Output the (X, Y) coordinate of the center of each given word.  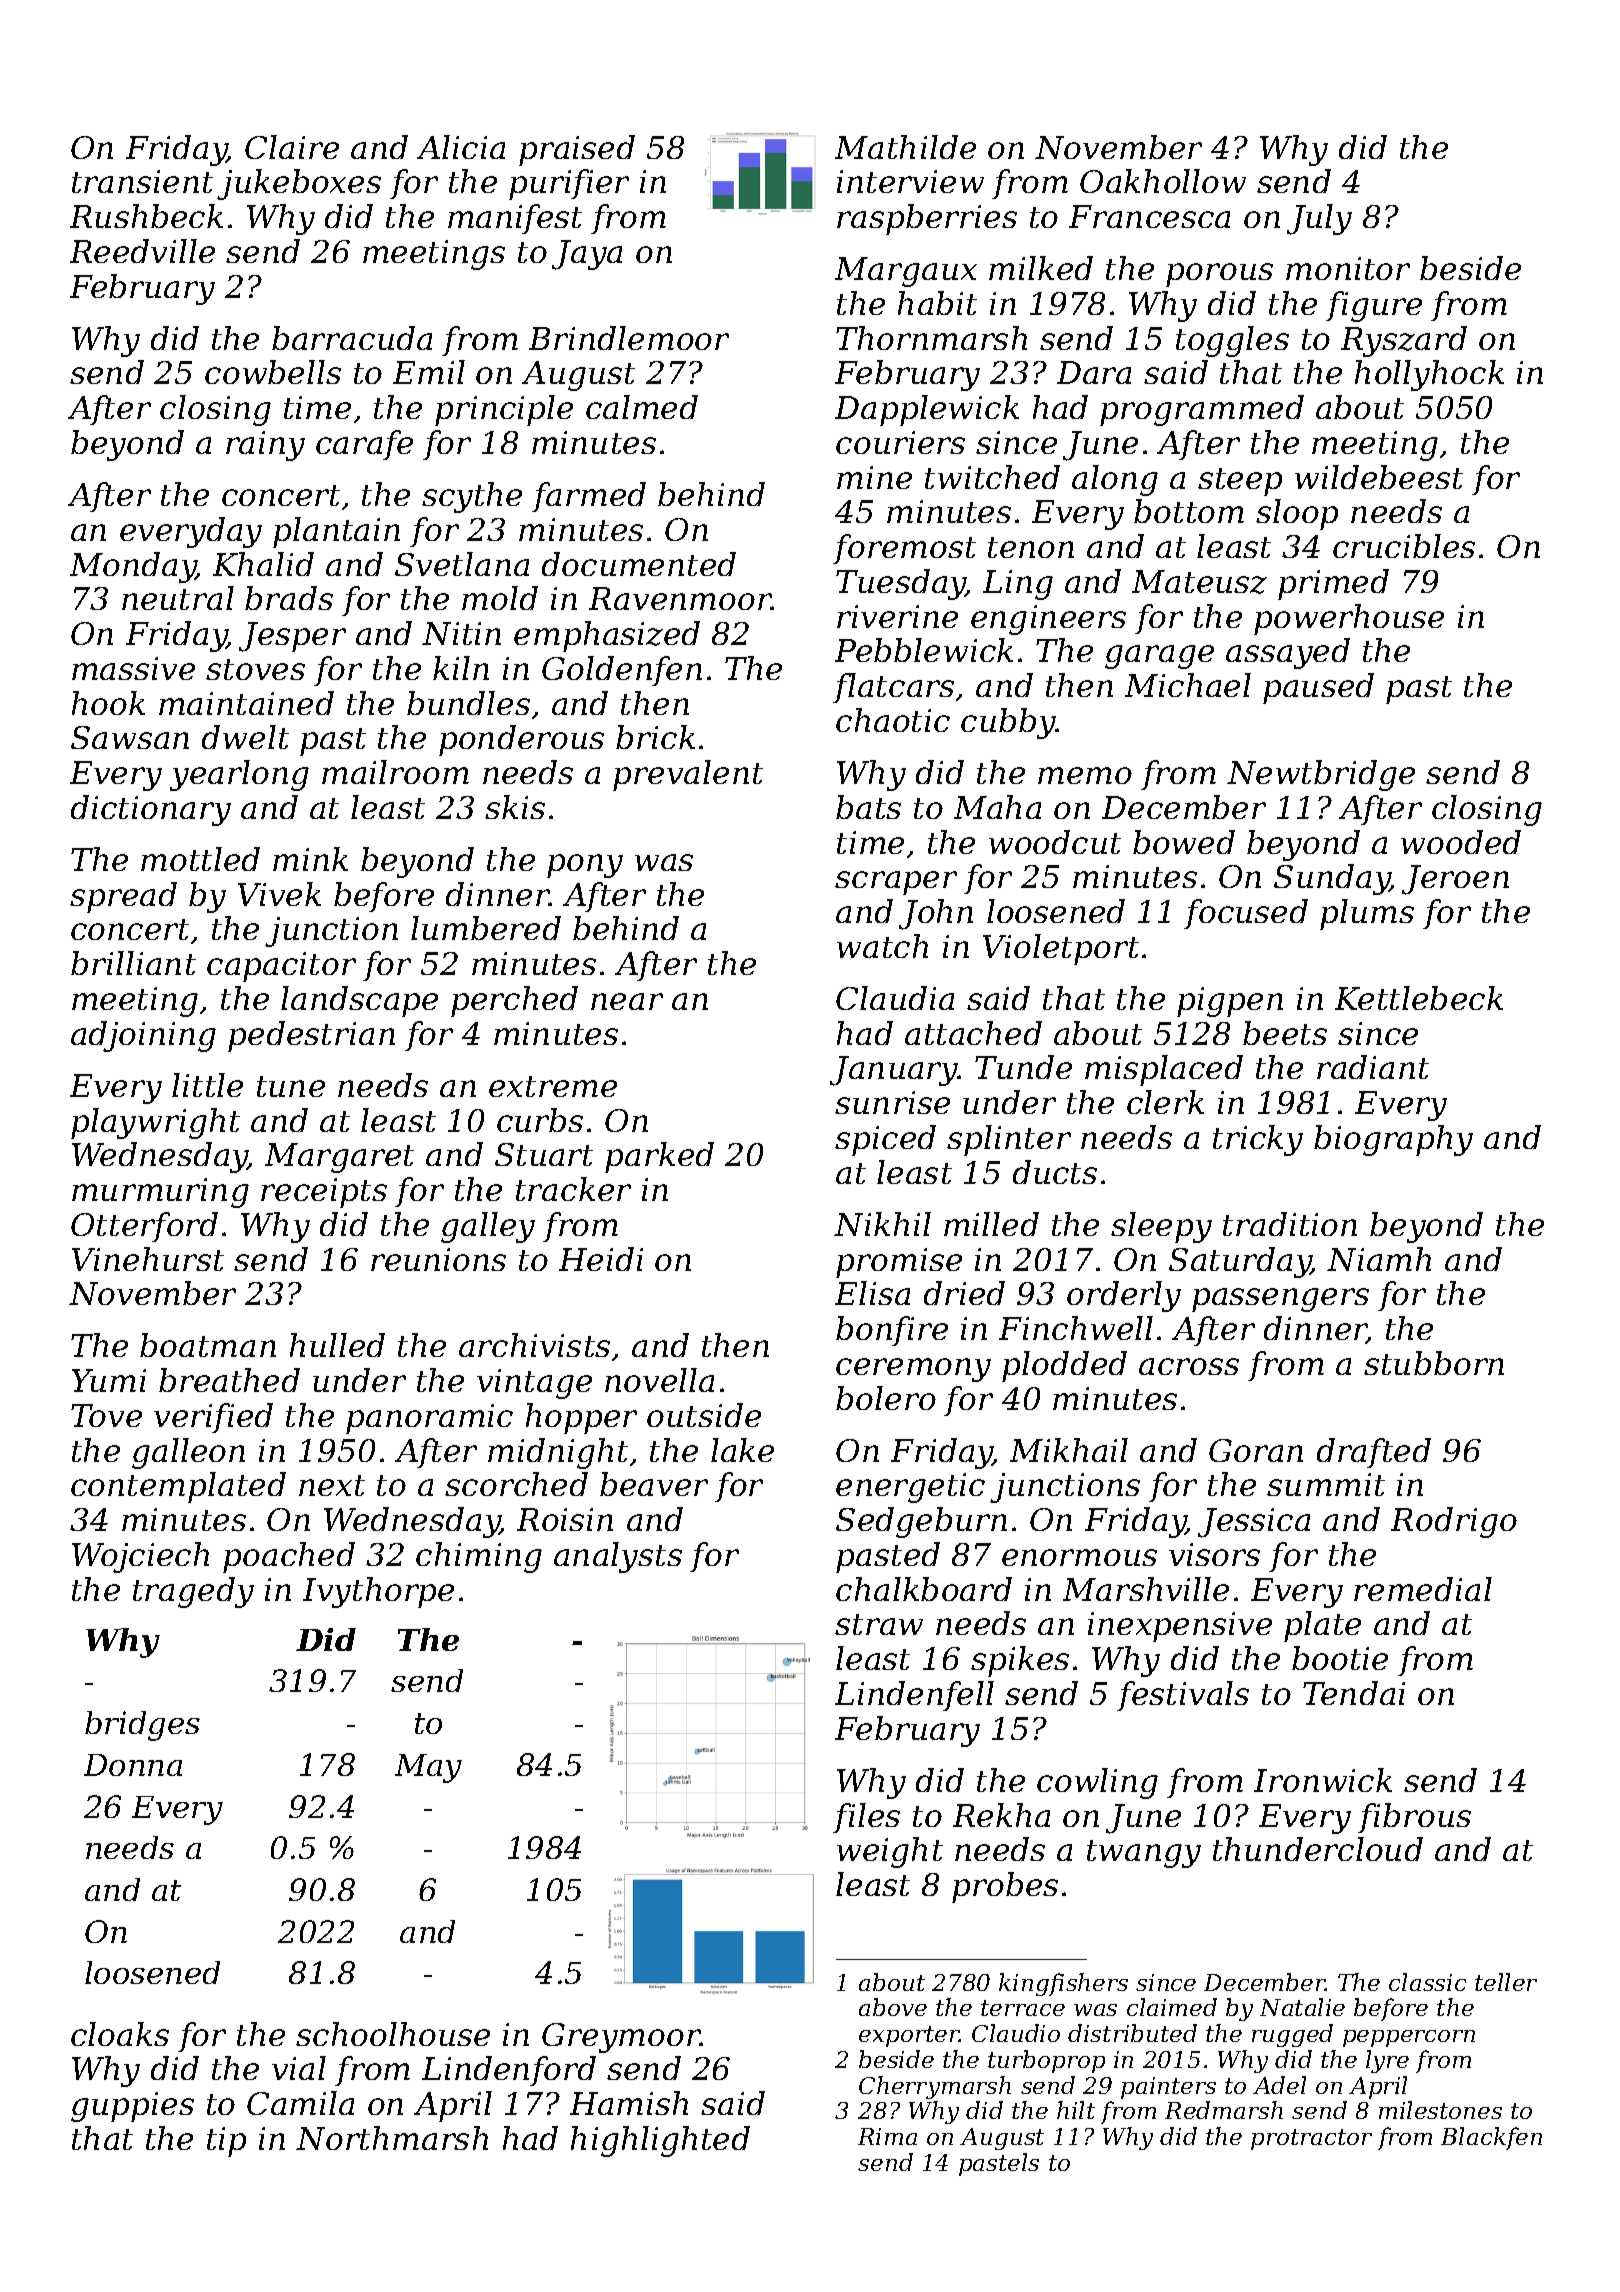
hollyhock (1429, 375)
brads (289, 598)
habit (937, 303)
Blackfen (1491, 2138)
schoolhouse (393, 2034)
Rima (887, 2136)
